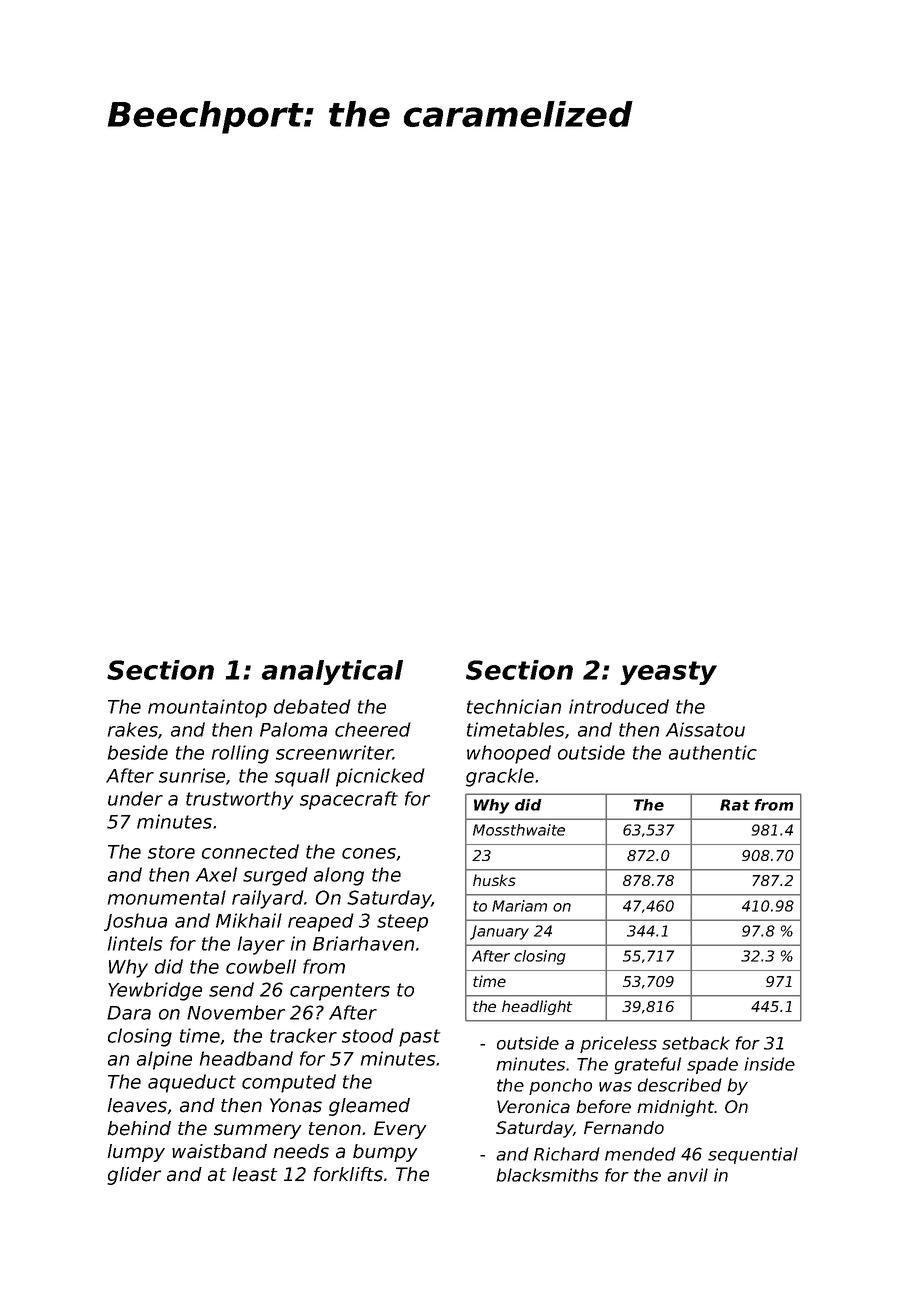 The width and height of the screenshot is (908, 1316). Describe the element at coordinates (246, 1058) in the screenshot. I see `headband` at that location.
